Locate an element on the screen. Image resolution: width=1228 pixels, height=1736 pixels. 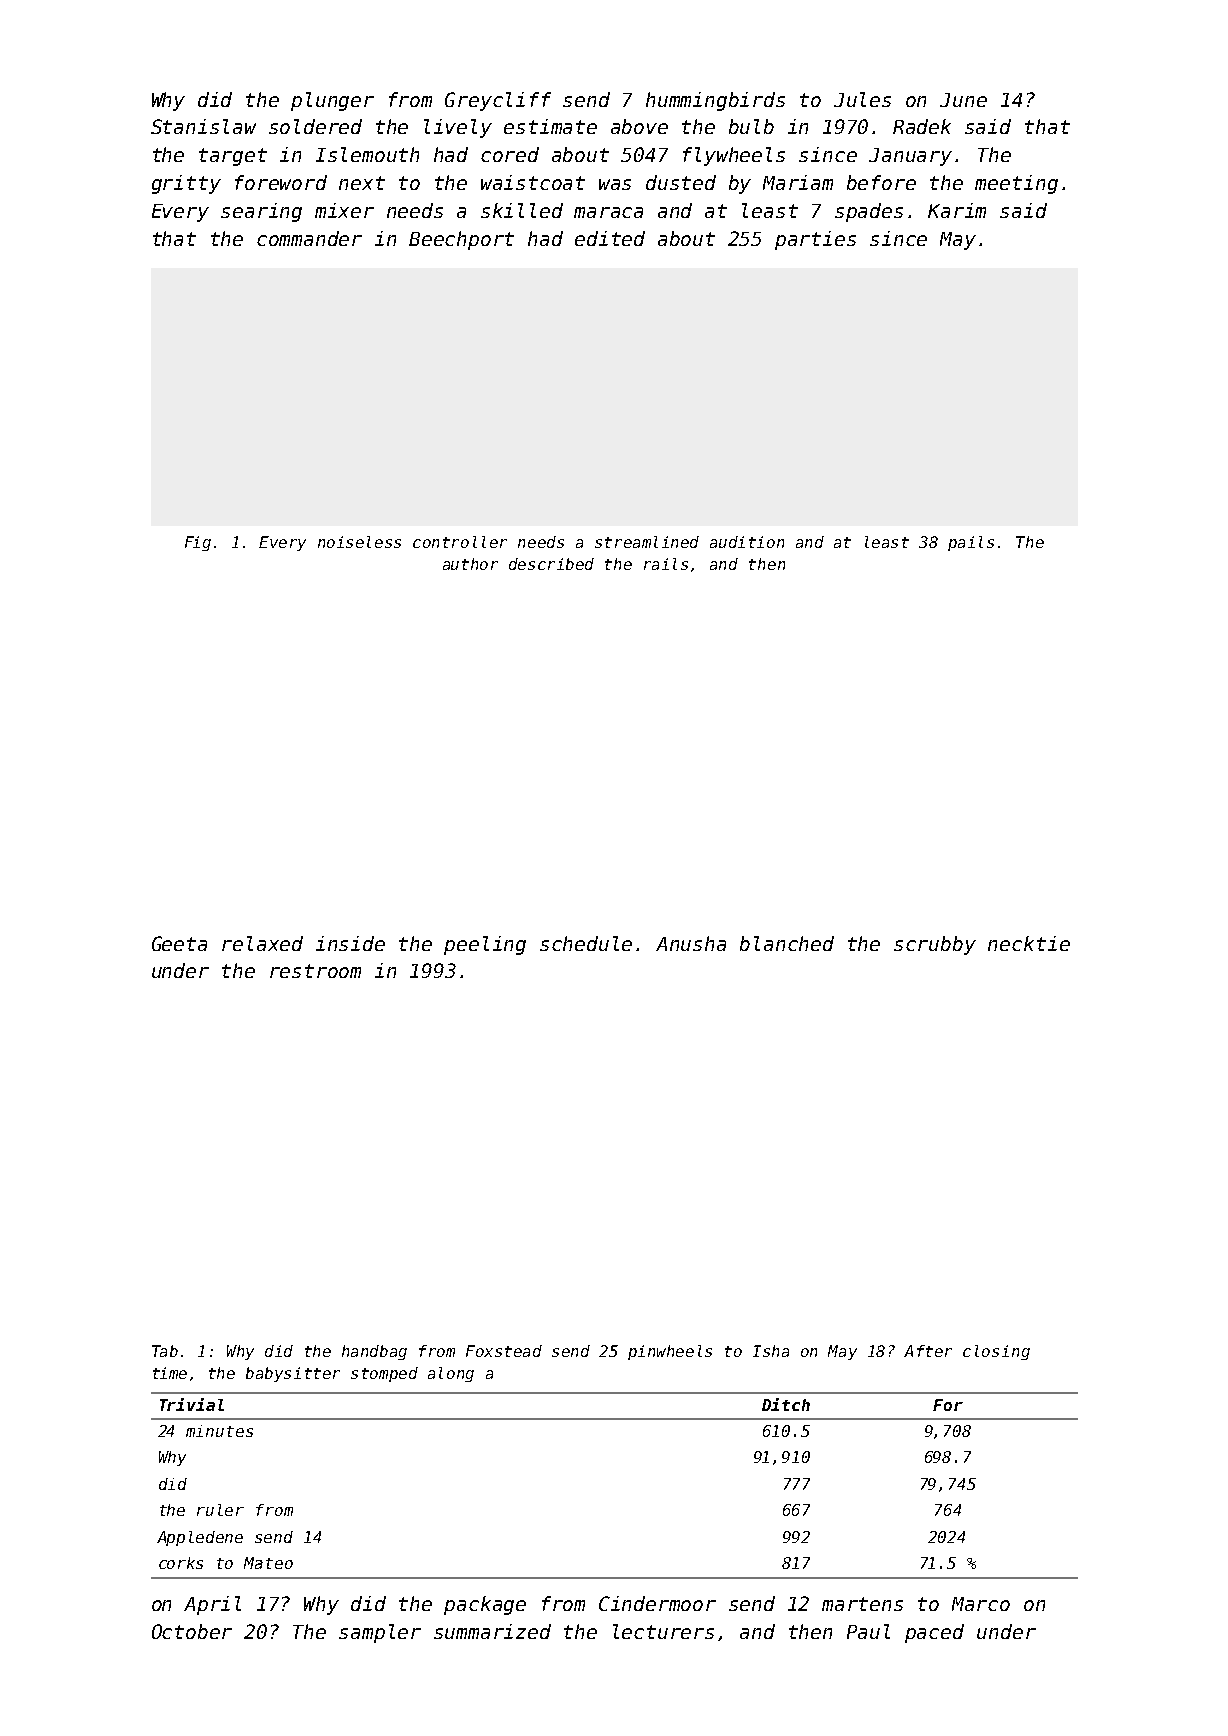
Geeta is located at coordinates (179, 943).
